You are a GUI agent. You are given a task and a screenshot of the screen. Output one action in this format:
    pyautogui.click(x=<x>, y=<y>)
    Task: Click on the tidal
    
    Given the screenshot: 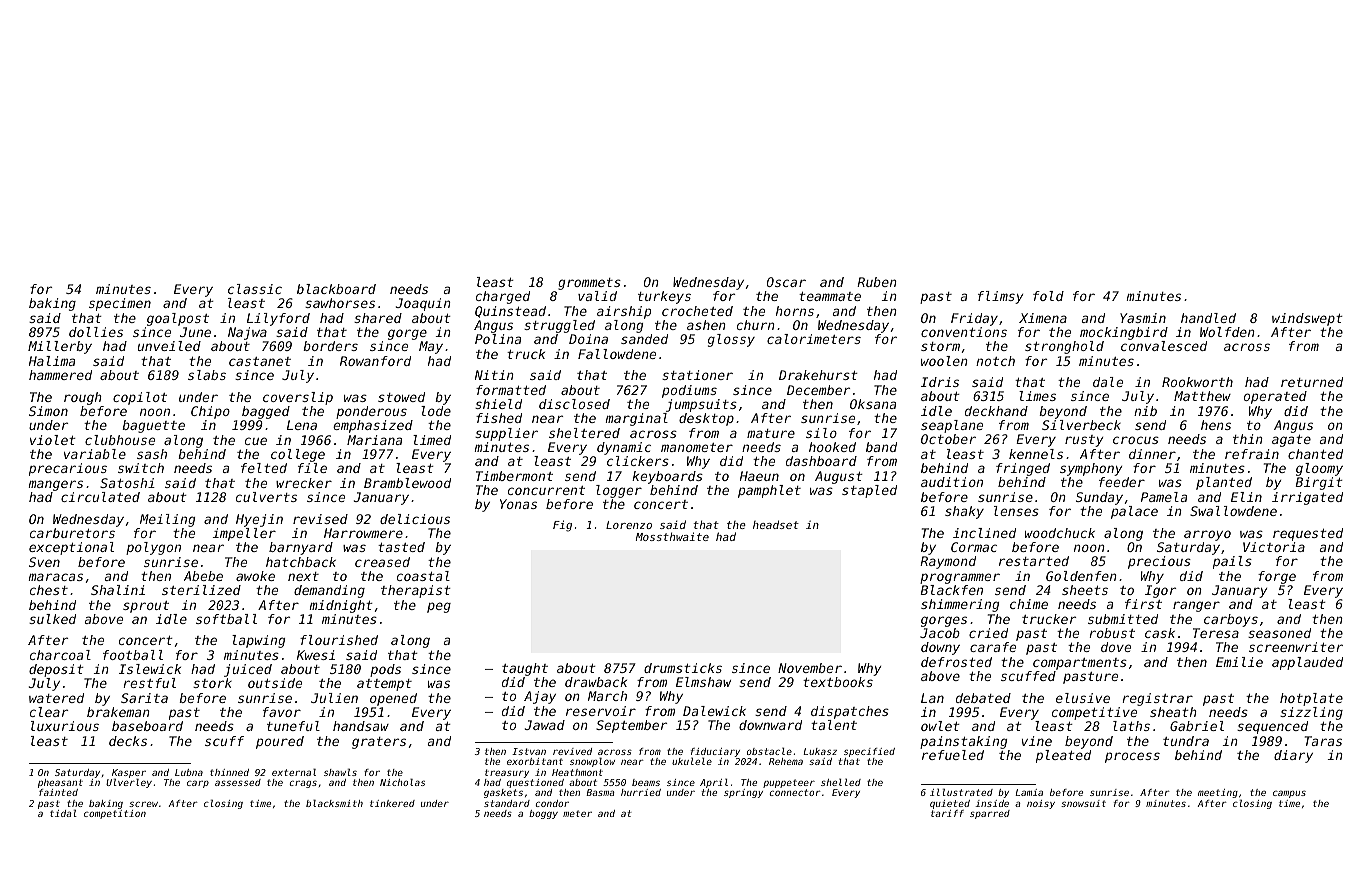 What is the action you would take?
    pyautogui.click(x=63, y=813)
